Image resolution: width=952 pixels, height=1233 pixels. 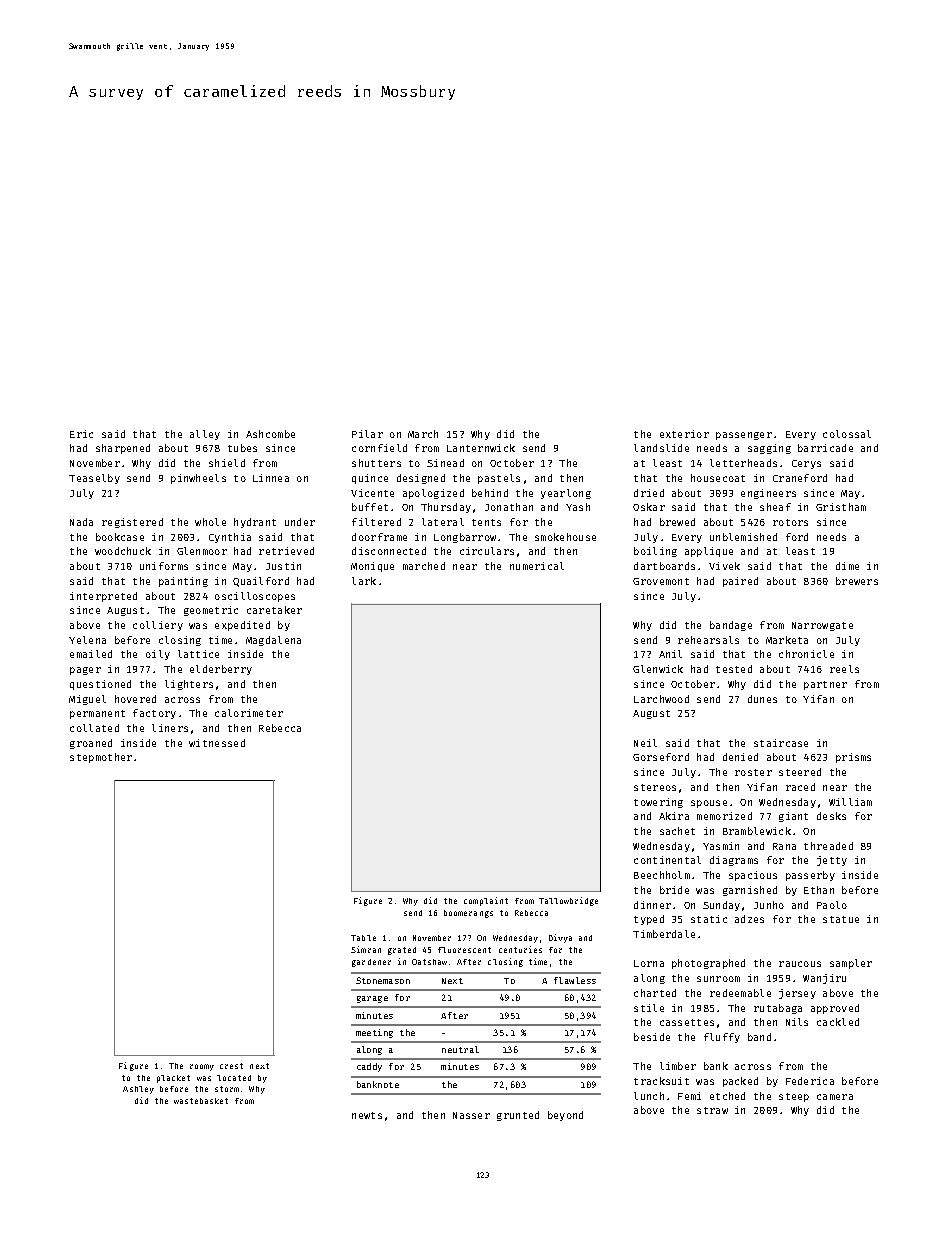 I want to click on jersey, so click(x=797, y=994).
